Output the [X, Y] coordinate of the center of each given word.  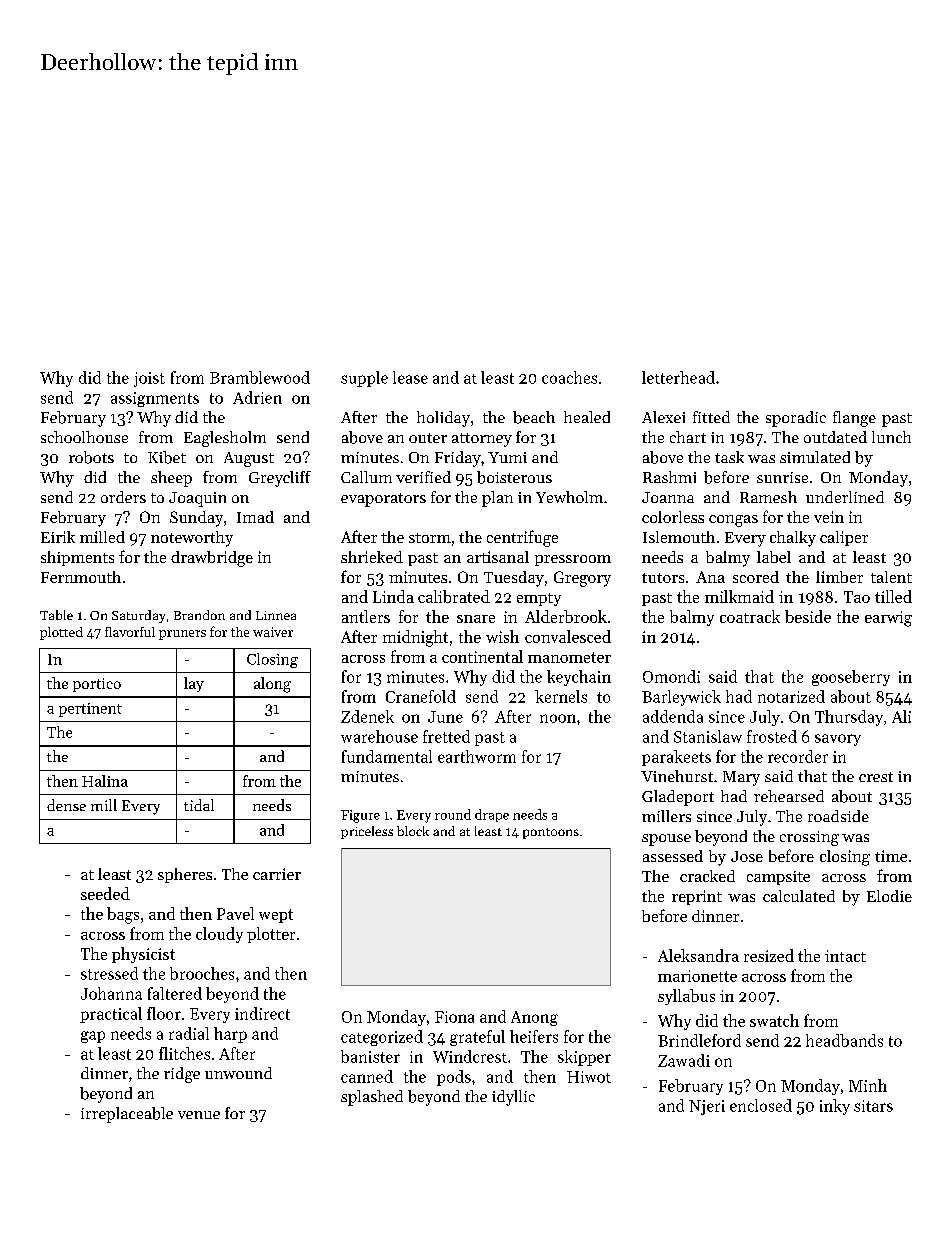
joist [149, 379]
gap [93, 1037]
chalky [793, 539]
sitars [873, 1106]
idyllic [513, 1098]
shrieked [372, 557]
